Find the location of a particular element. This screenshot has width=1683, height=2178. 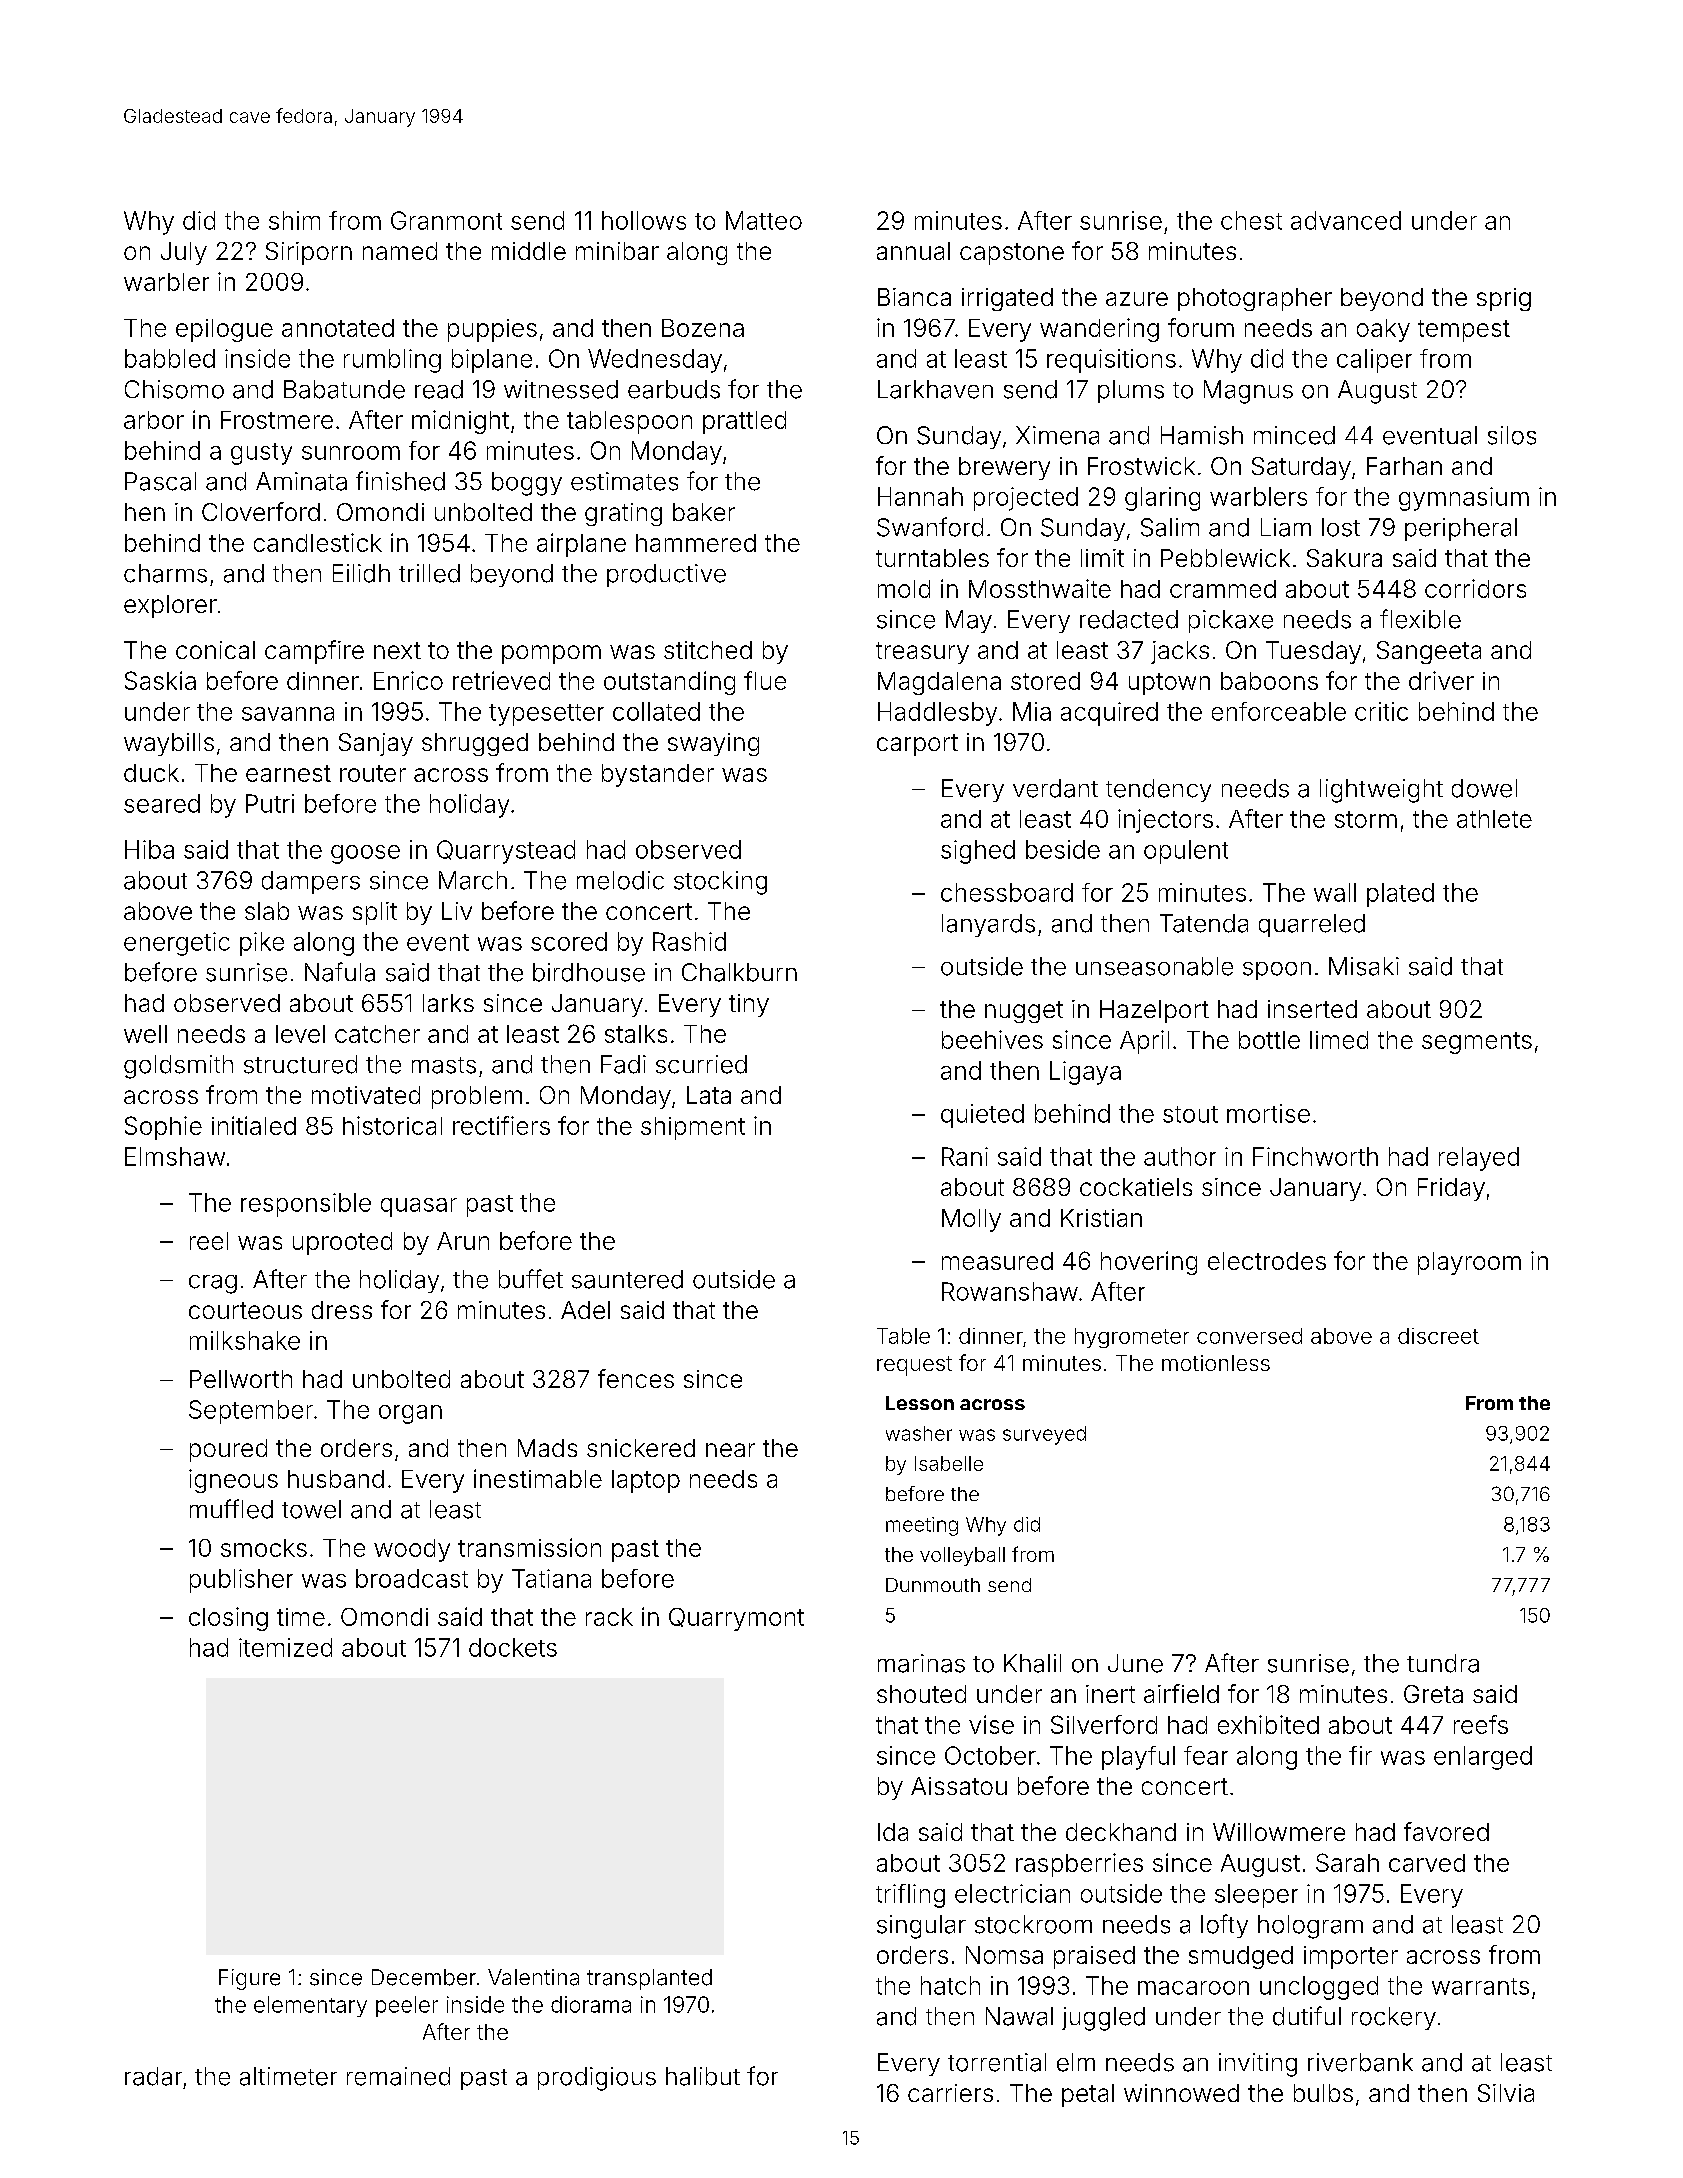

winnowed is located at coordinates (1181, 2093).
